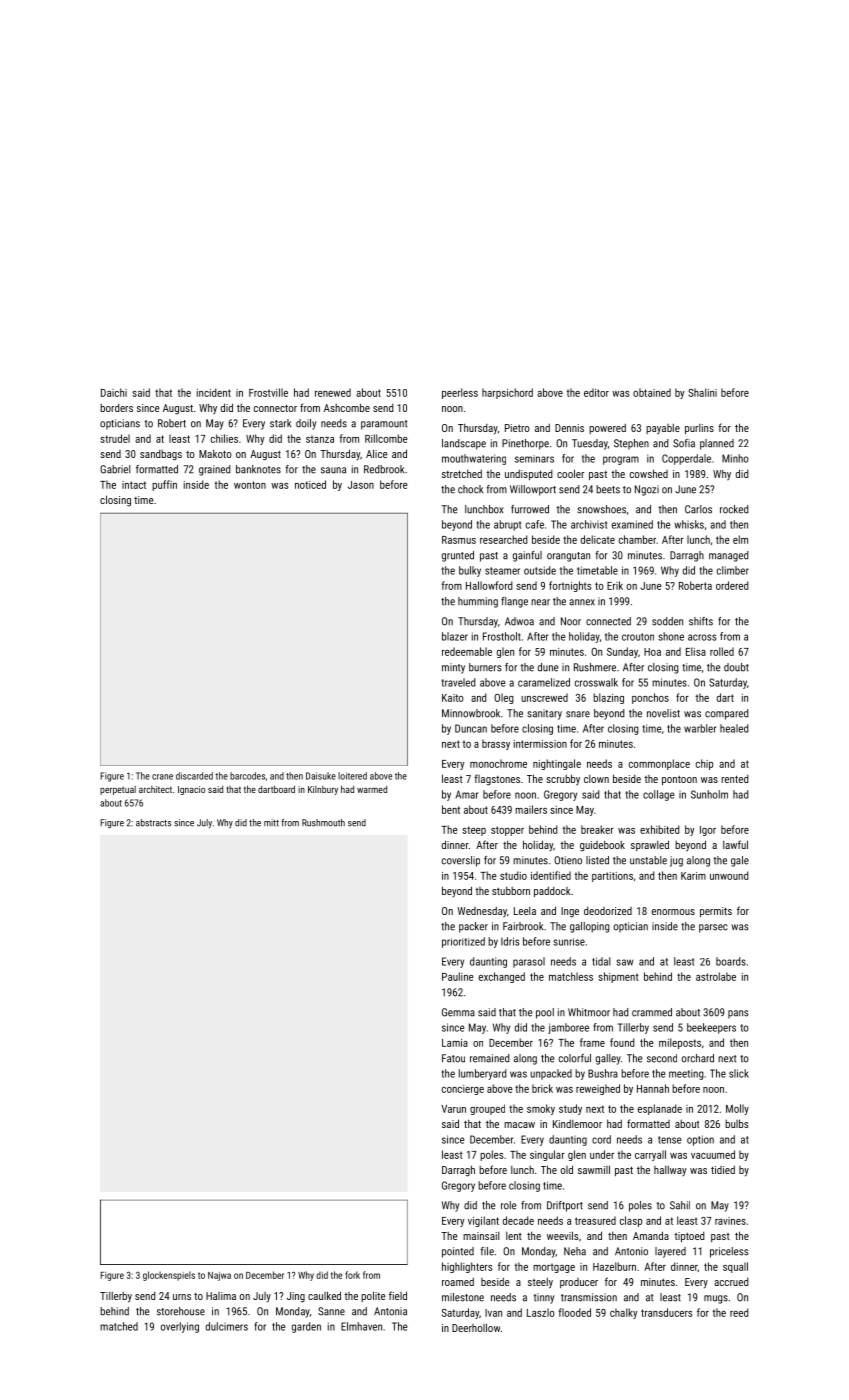 The height and width of the screenshot is (1400, 849). I want to click on intact, so click(134, 485).
